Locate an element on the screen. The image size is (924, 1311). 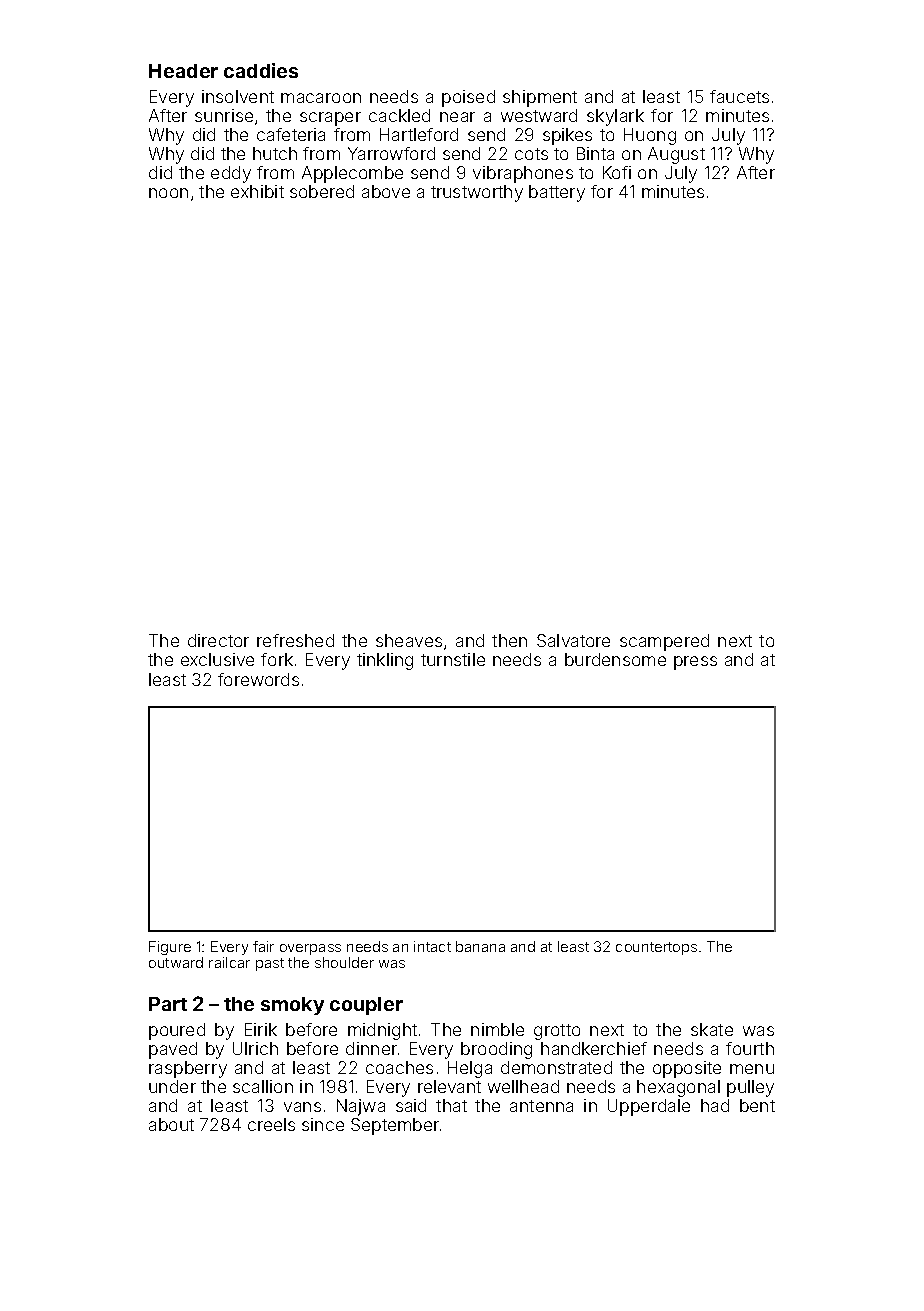
forewords is located at coordinates (258, 679).
